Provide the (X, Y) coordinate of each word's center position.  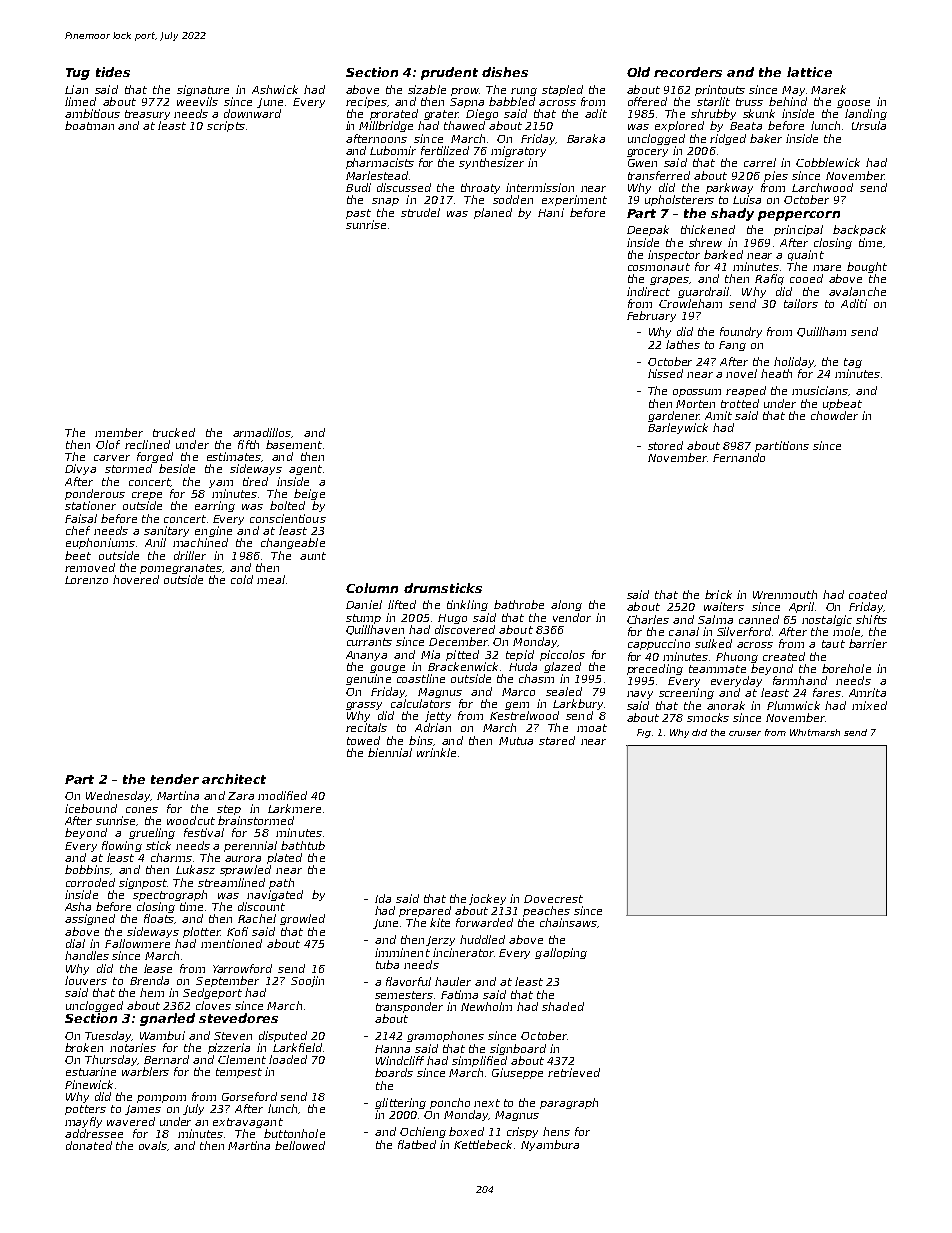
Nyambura (550, 1145)
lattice (809, 72)
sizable (427, 89)
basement (294, 444)
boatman (89, 125)
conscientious (288, 518)
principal (798, 230)
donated (89, 1145)
